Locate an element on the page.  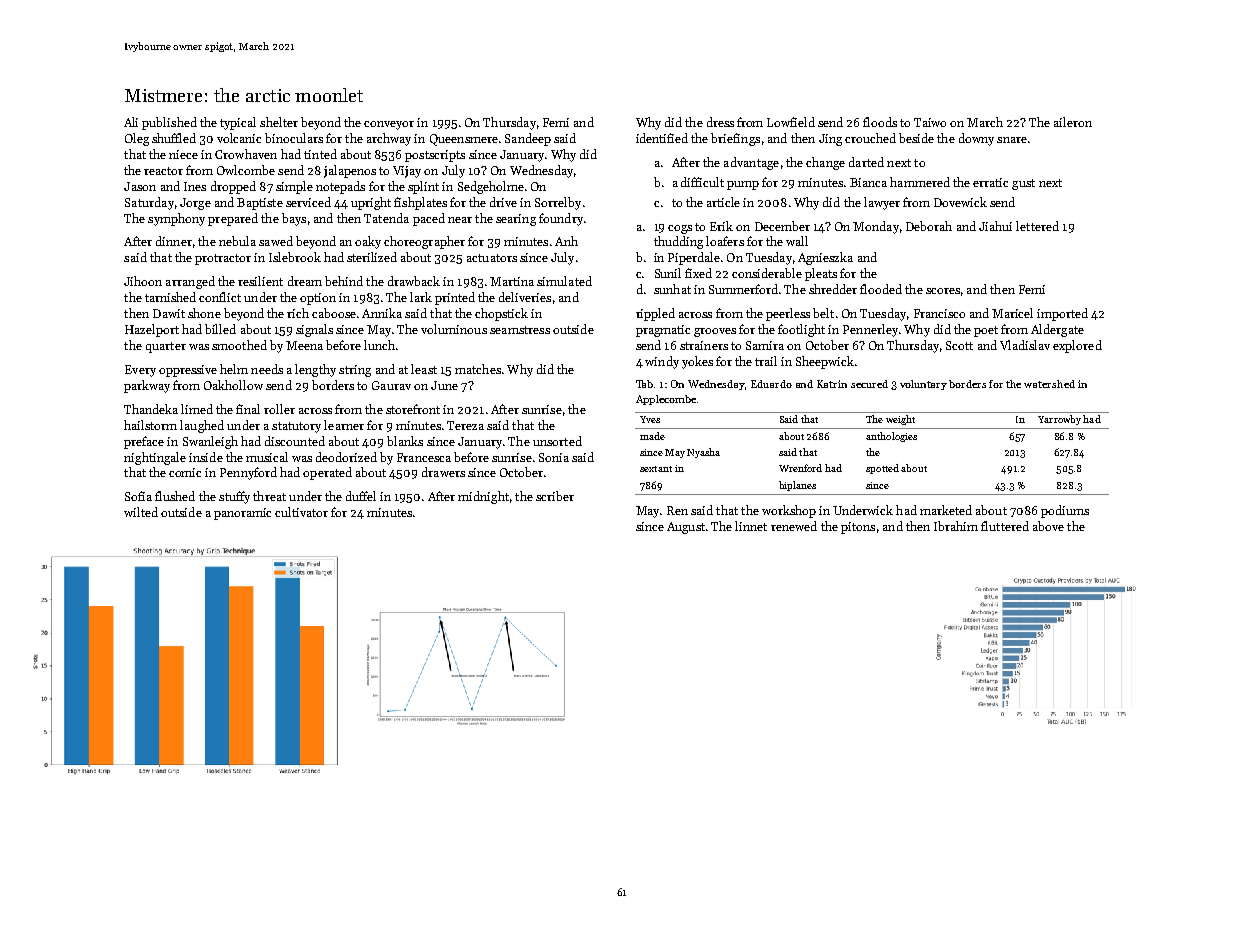
aileron is located at coordinates (1073, 122).
